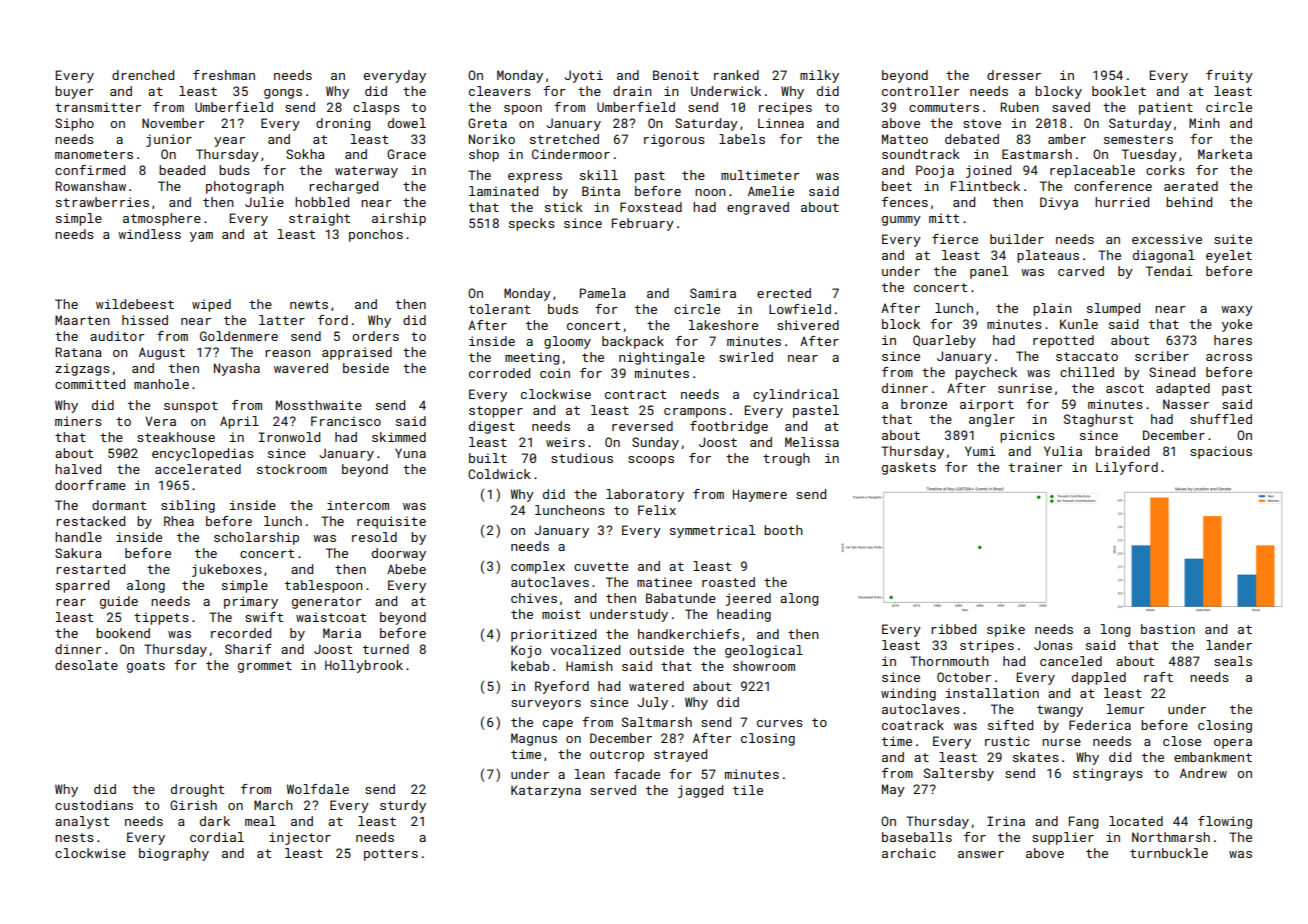 Image resolution: width=1308 pixels, height=924 pixels. What do you see at coordinates (959, 774) in the image?
I see `Saltersby` at bounding box center [959, 774].
